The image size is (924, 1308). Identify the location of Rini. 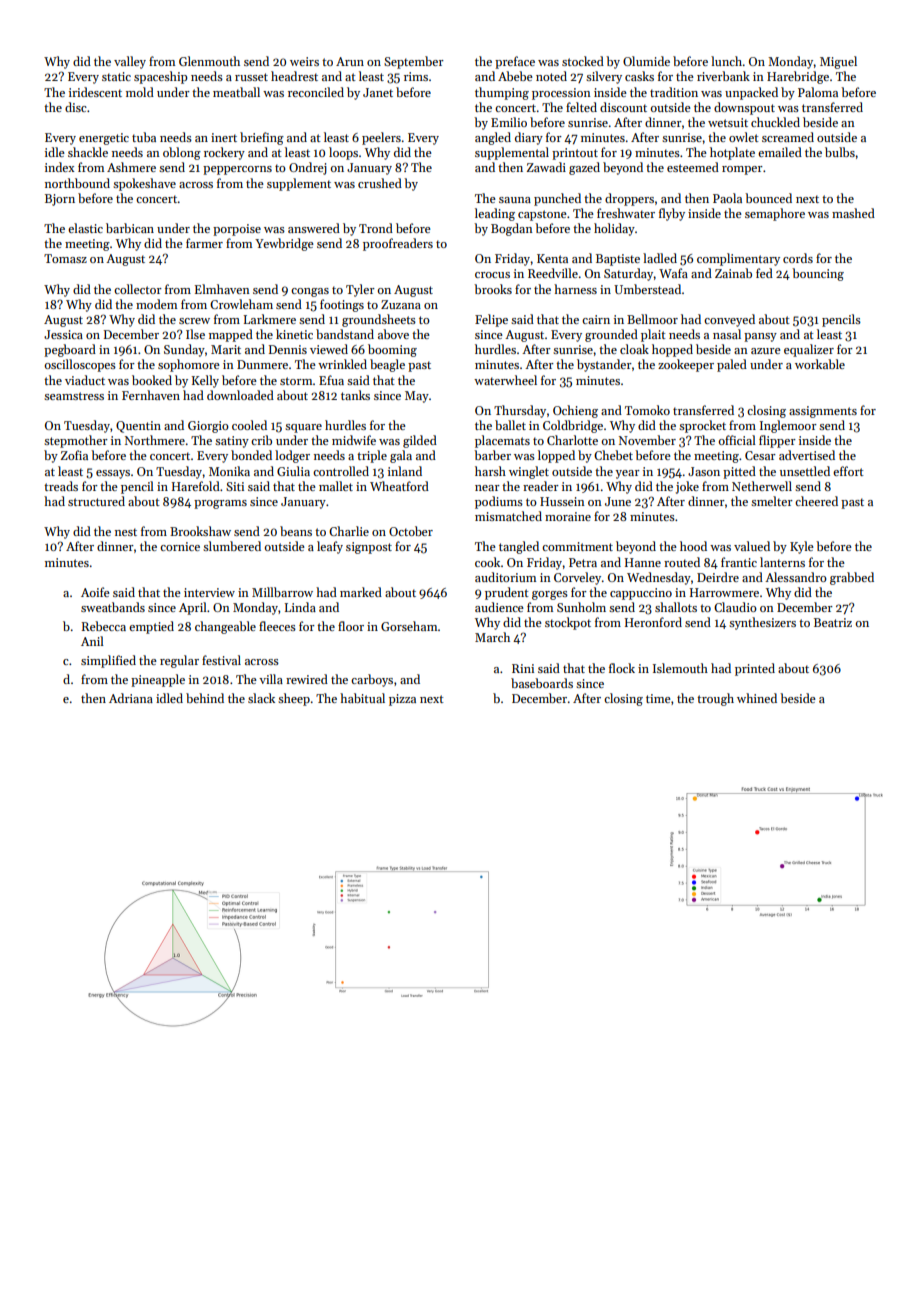
(523, 668).
